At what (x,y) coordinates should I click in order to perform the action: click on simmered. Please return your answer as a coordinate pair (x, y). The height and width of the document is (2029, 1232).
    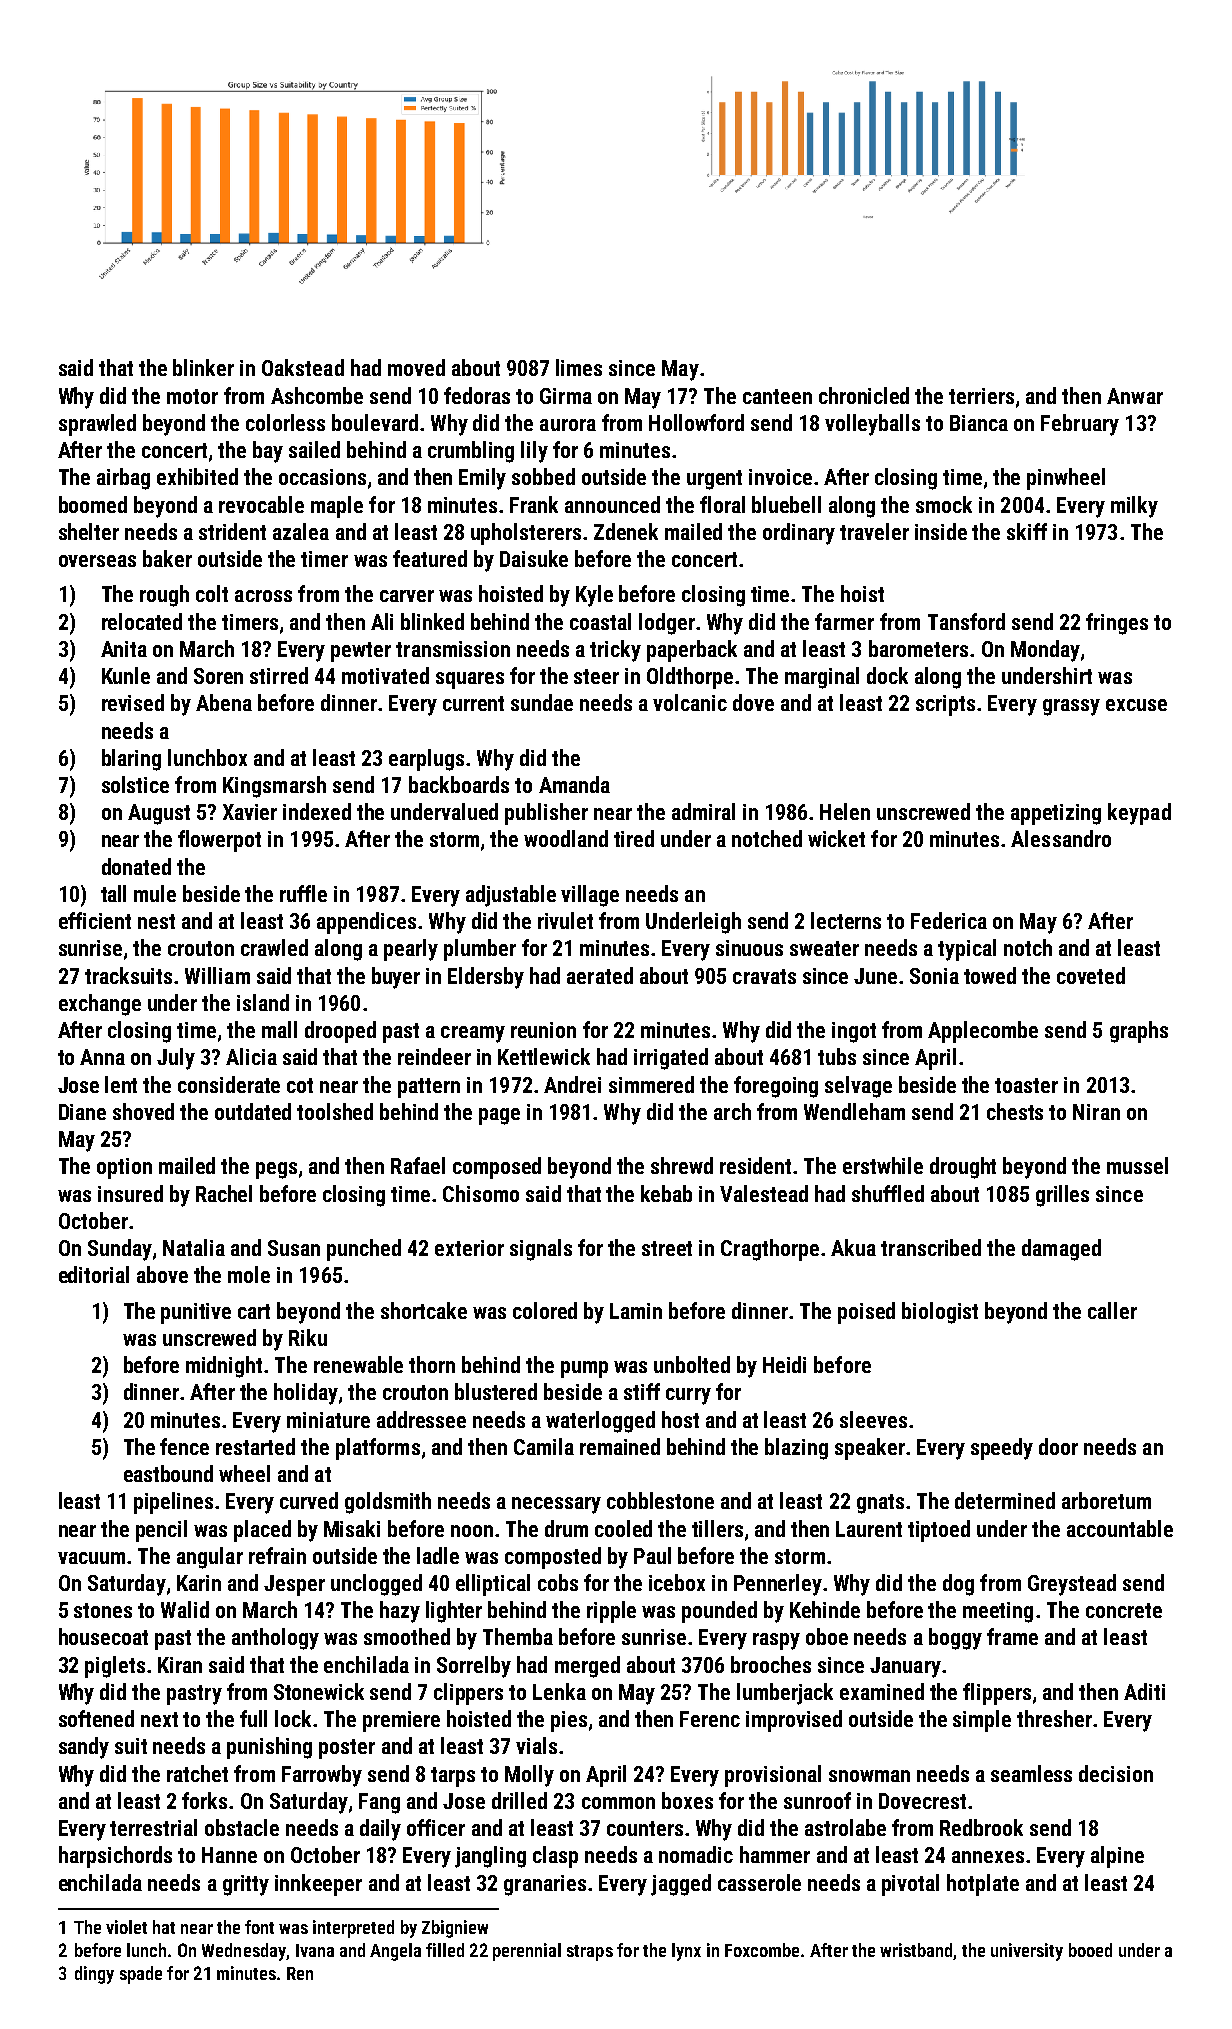
    Looking at the image, I should click on (651, 1084).
